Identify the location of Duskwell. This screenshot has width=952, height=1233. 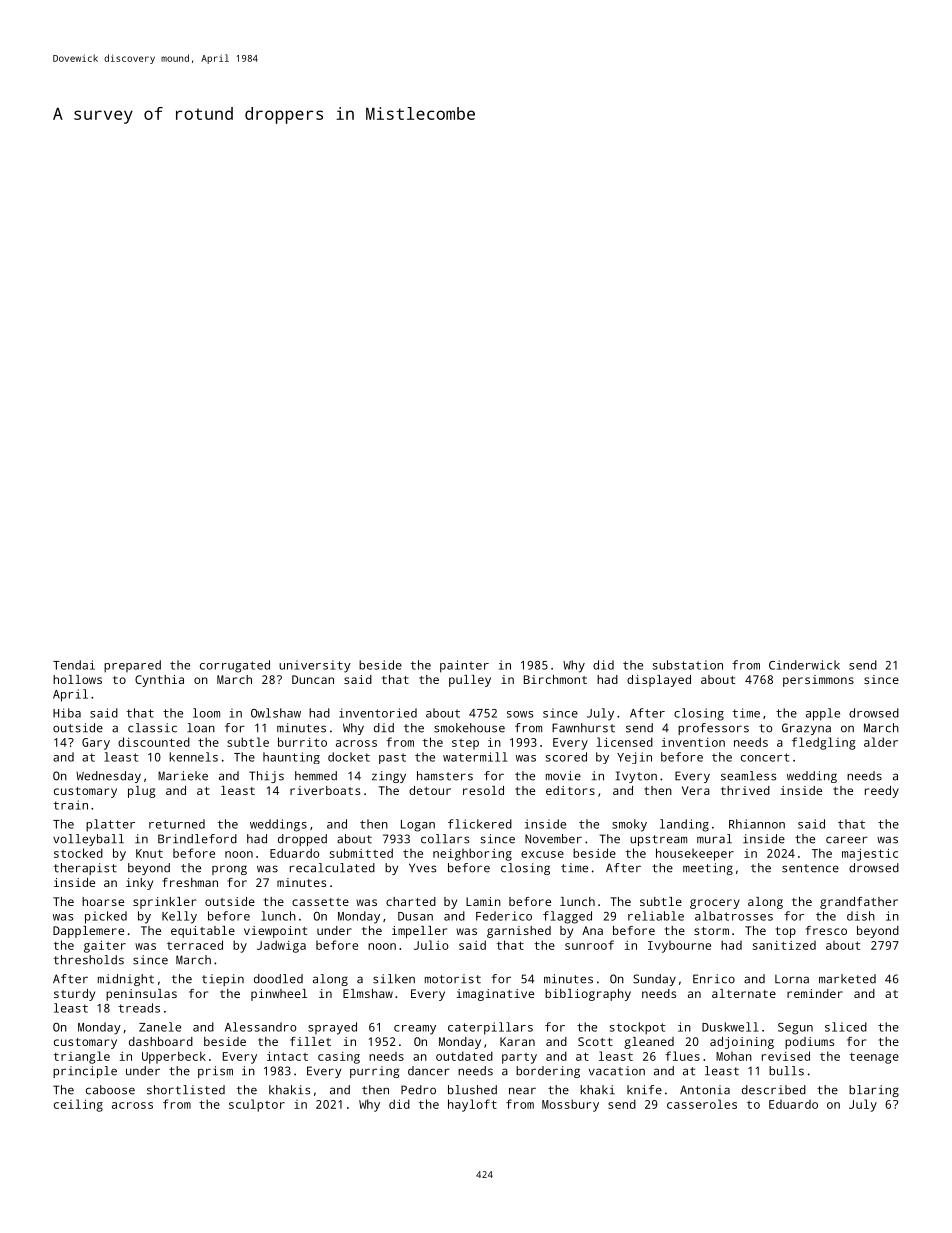
(730, 1027).
